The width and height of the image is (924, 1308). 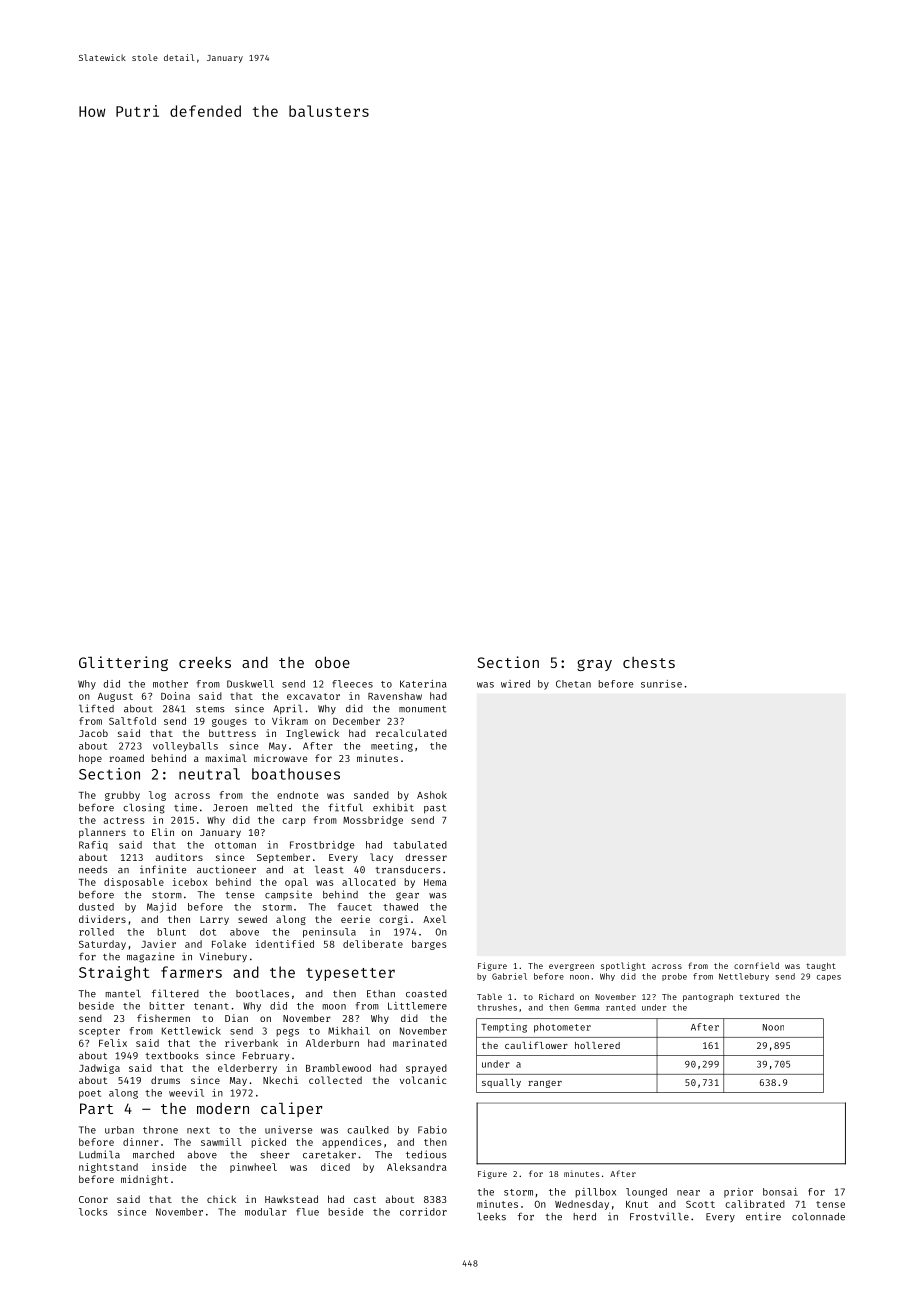 I want to click on cornfield, so click(x=756, y=965).
